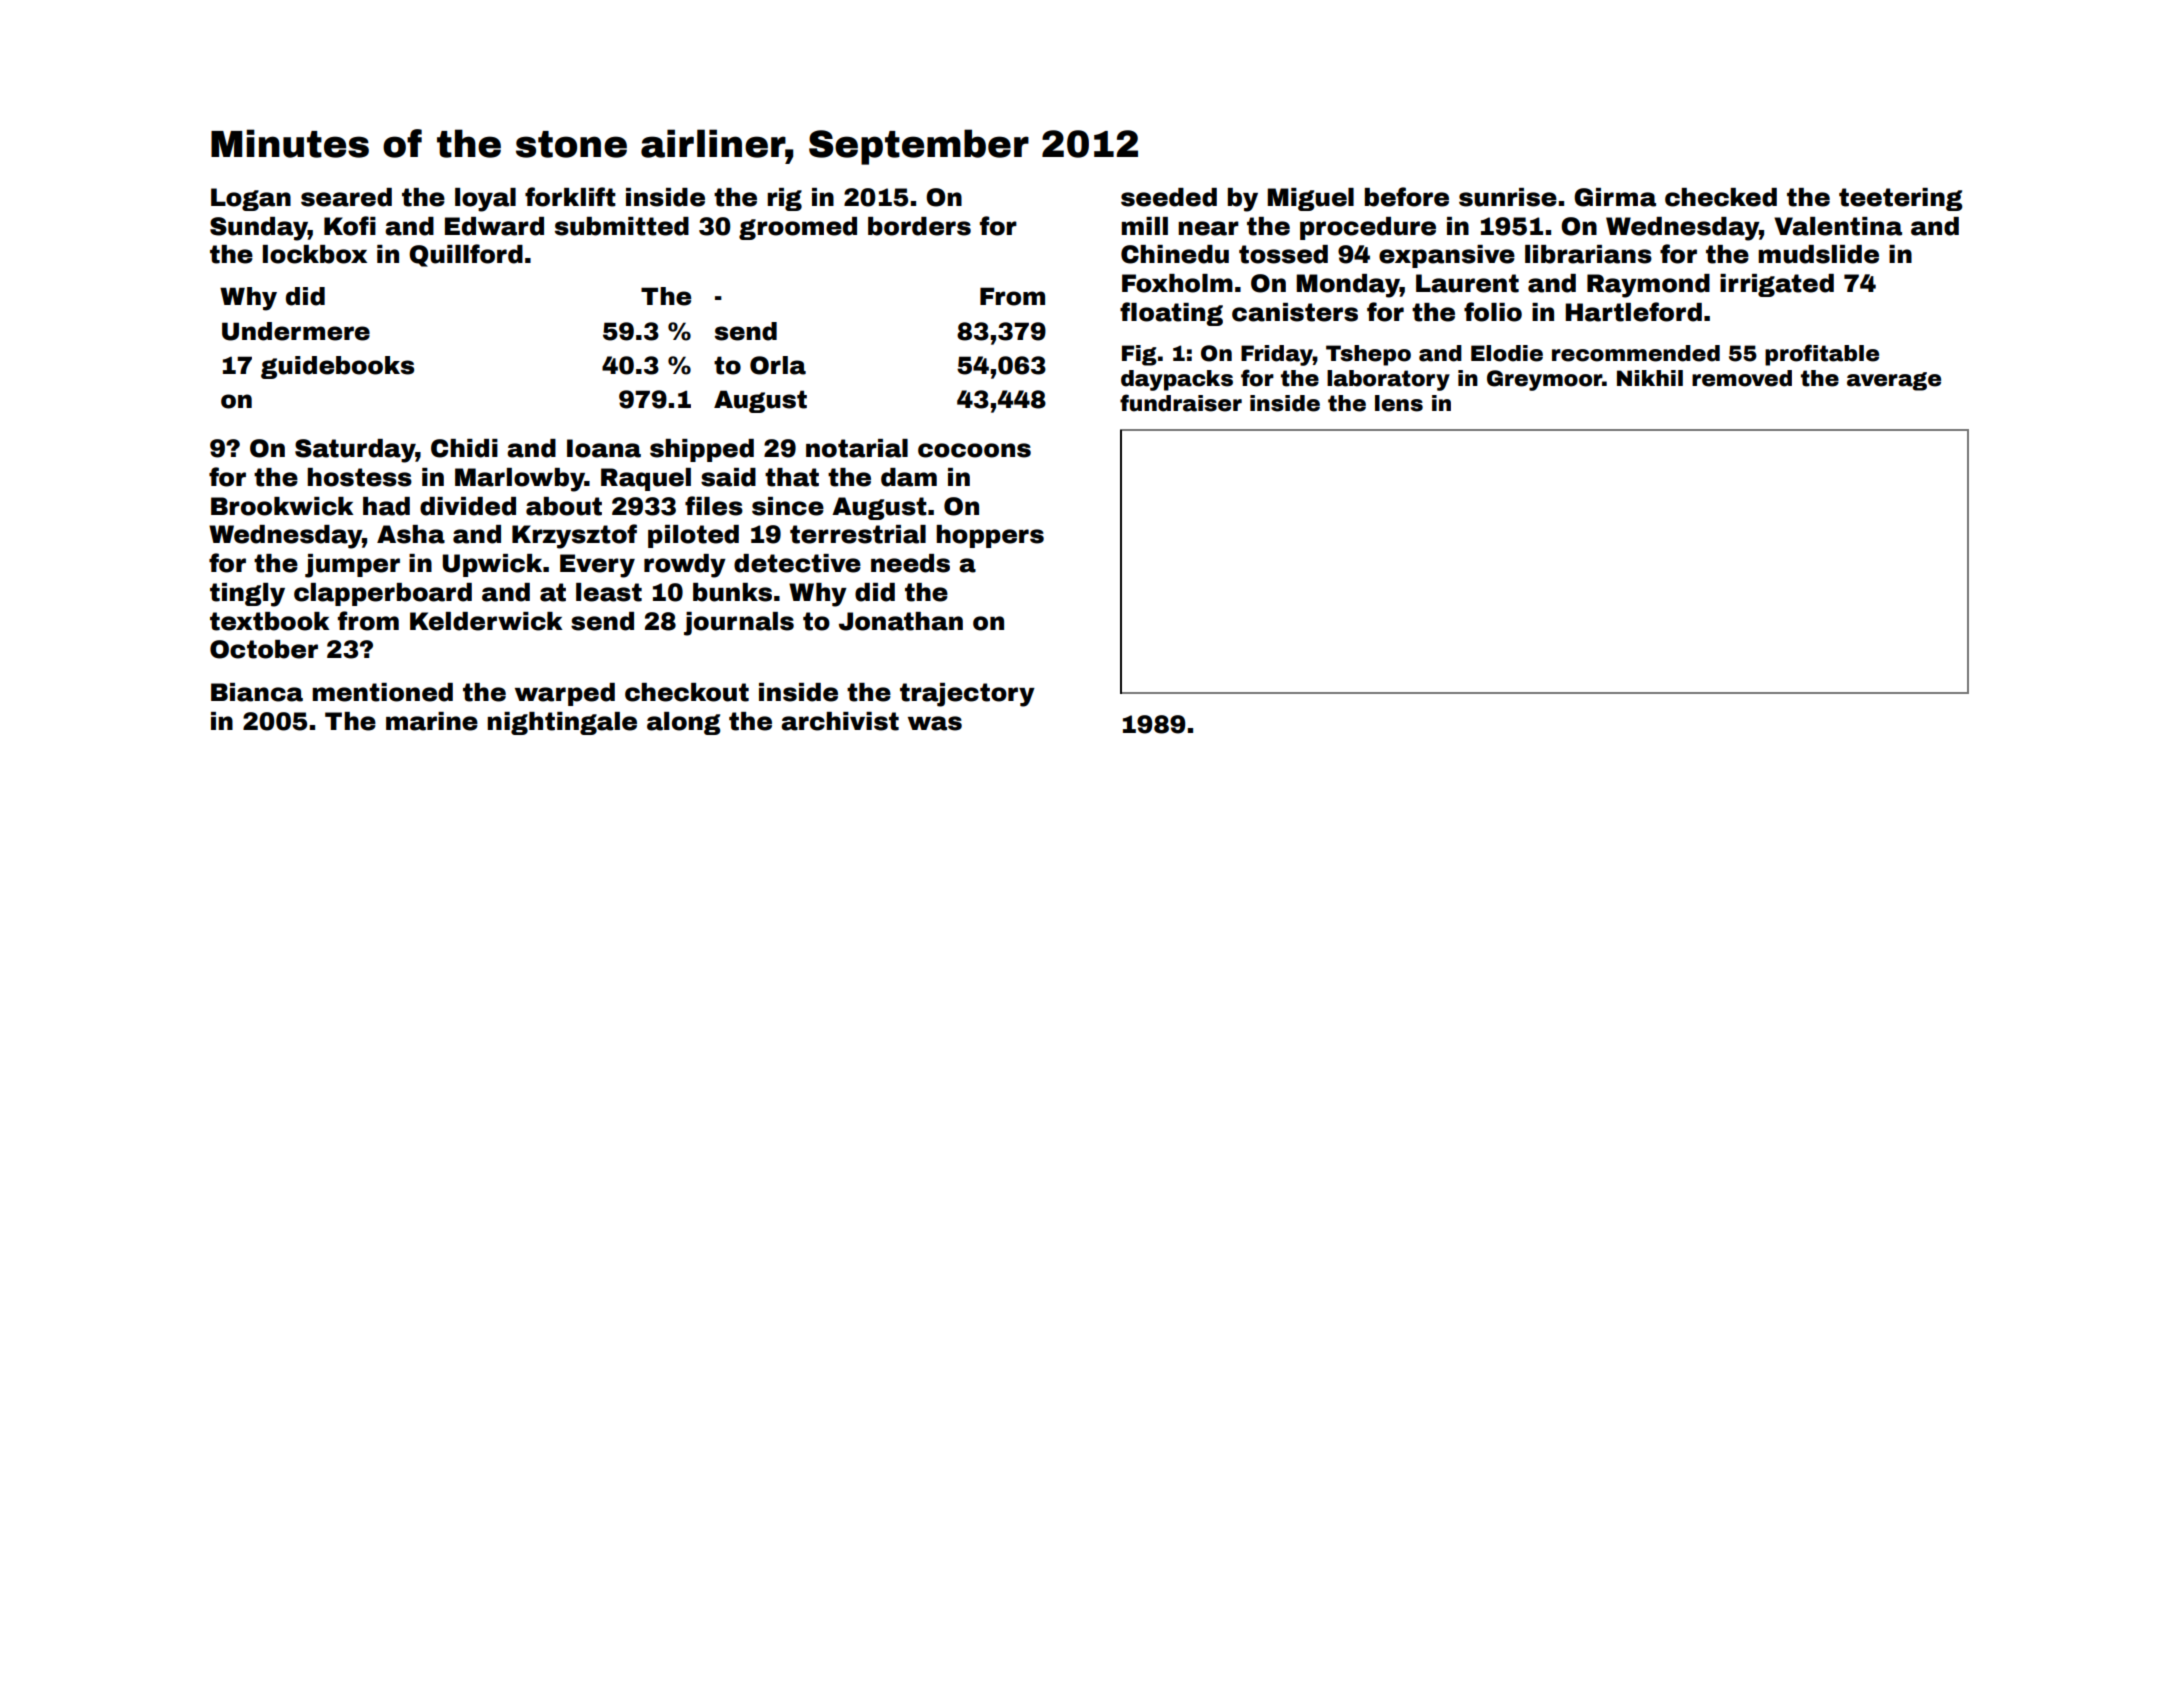 Image resolution: width=2178 pixels, height=1683 pixels. I want to click on Girma, so click(1615, 197).
